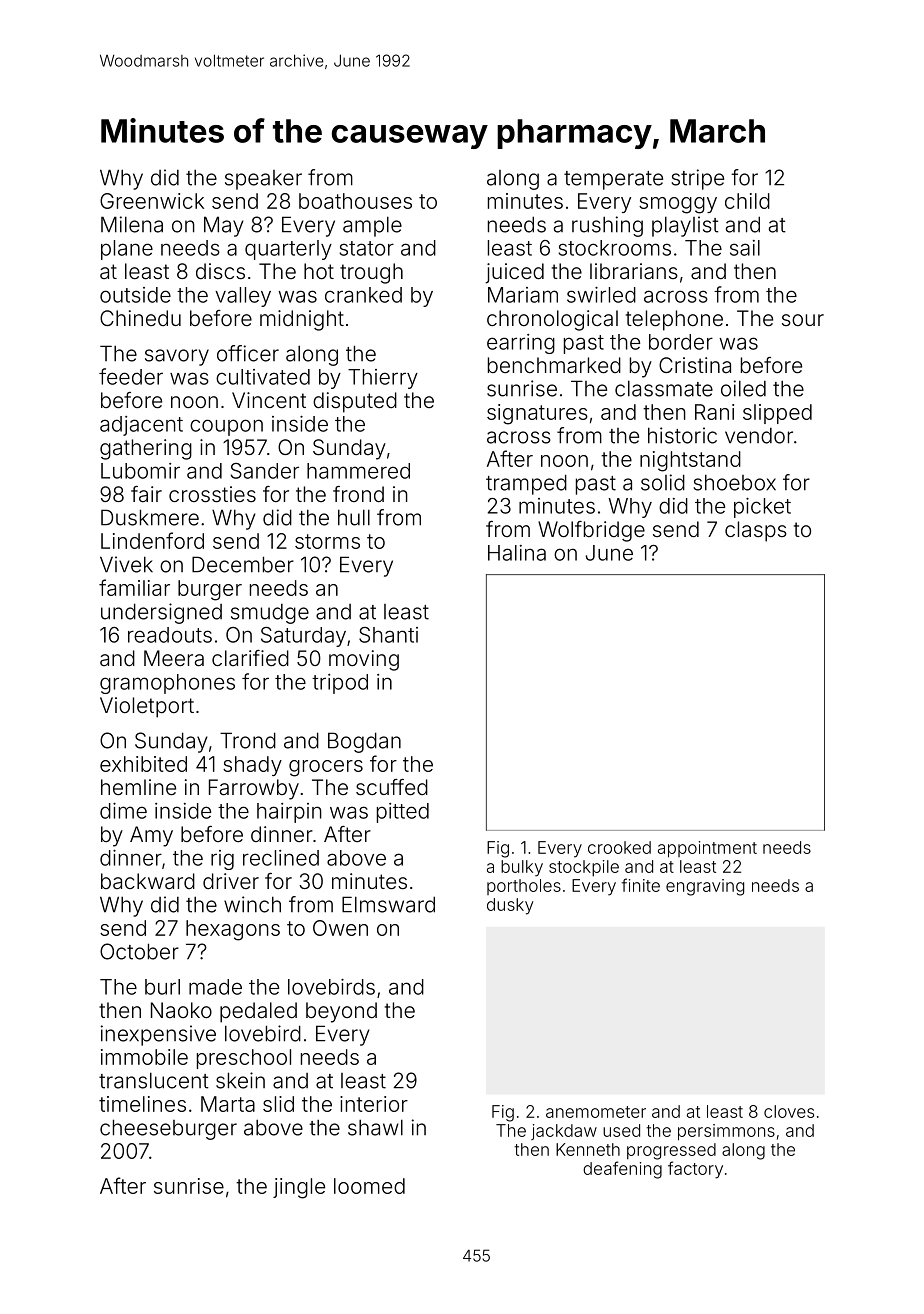 Image resolution: width=924 pixels, height=1314 pixels. Describe the element at coordinates (591, 531) in the document. I see `Wolfbridge` at that location.
